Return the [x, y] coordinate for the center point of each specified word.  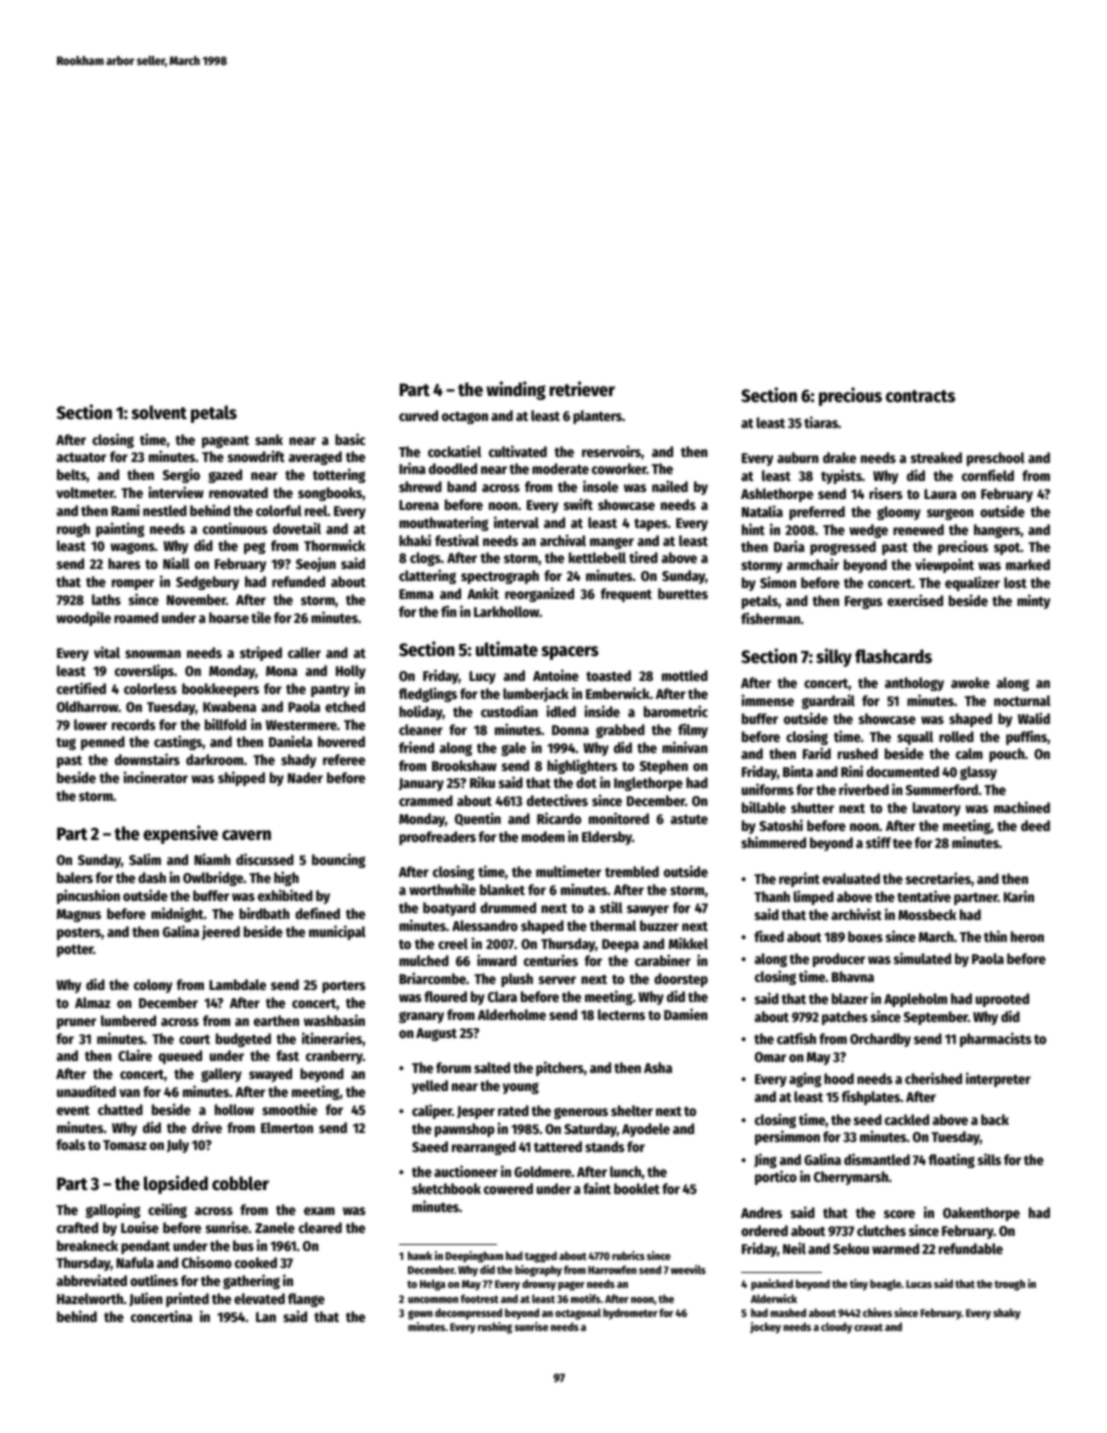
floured [445, 996]
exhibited [285, 895]
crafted [77, 1227]
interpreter [998, 1079]
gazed [225, 476]
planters [597, 417]
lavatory [937, 809]
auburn [798, 457]
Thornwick [334, 545]
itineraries [332, 1038]
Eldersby [607, 838]
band [461, 486]
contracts [920, 396]
